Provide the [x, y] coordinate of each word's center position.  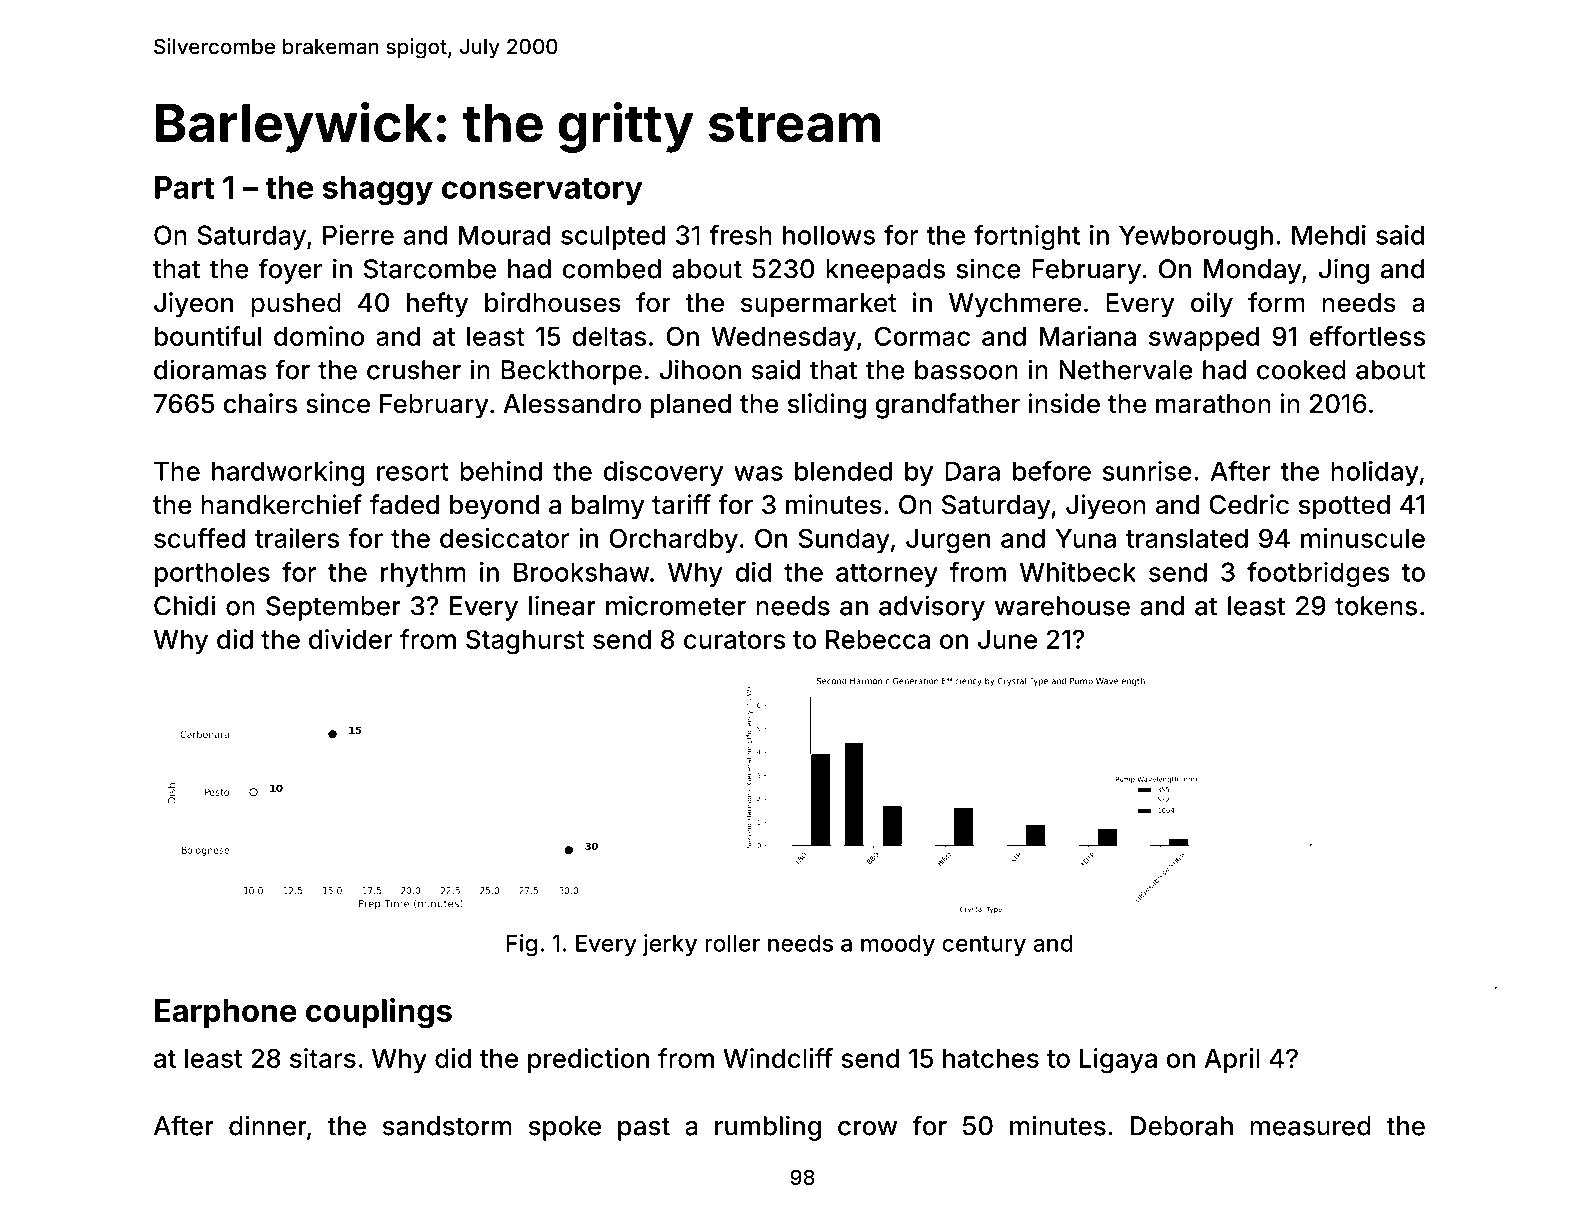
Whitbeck [1078, 572]
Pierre [358, 235]
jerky [669, 945]
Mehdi [1329, 235]
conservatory [542, 191]
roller [732, 943]
